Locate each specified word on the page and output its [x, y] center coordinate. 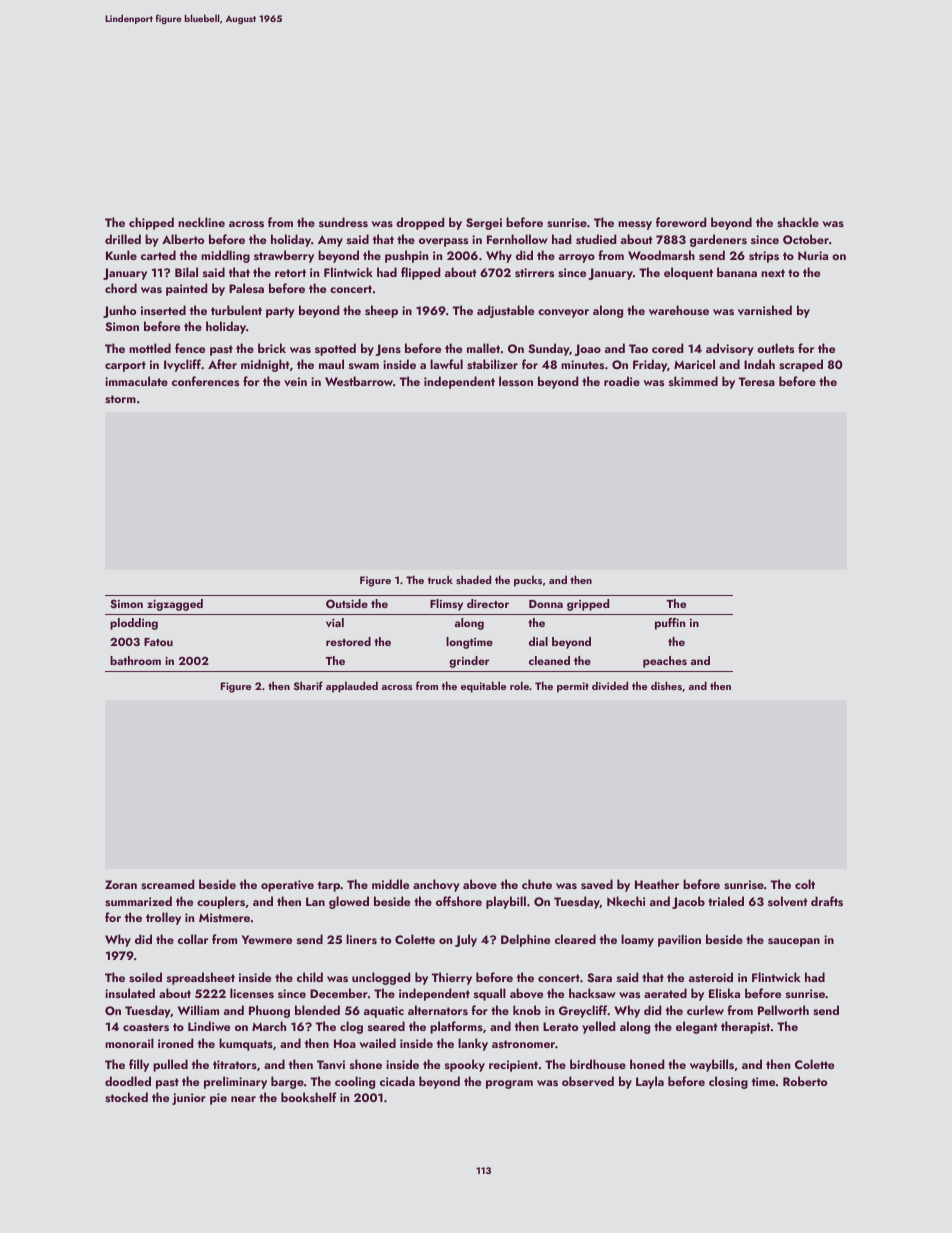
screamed [167, 884]
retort [290, 273]
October [806, 239]
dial [538, 641]
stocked [126, 1097]
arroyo [577, 258]
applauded [352, 687]
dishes [666, 685]
